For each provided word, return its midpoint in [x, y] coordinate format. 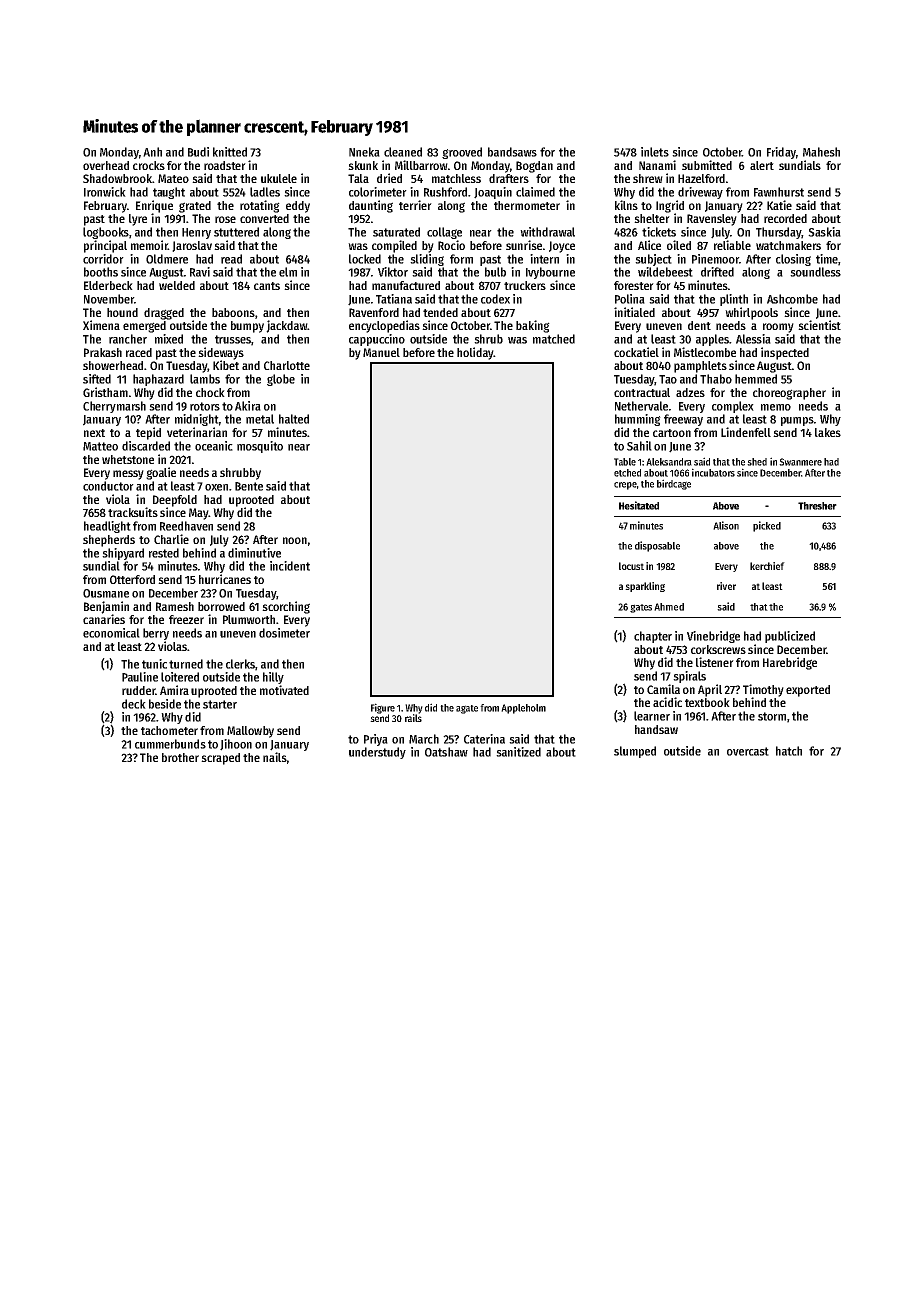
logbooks [106, 233]
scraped [220, 759]
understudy [377, 753]
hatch [789, 751]
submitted [707, 165]
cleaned [403, 152]
